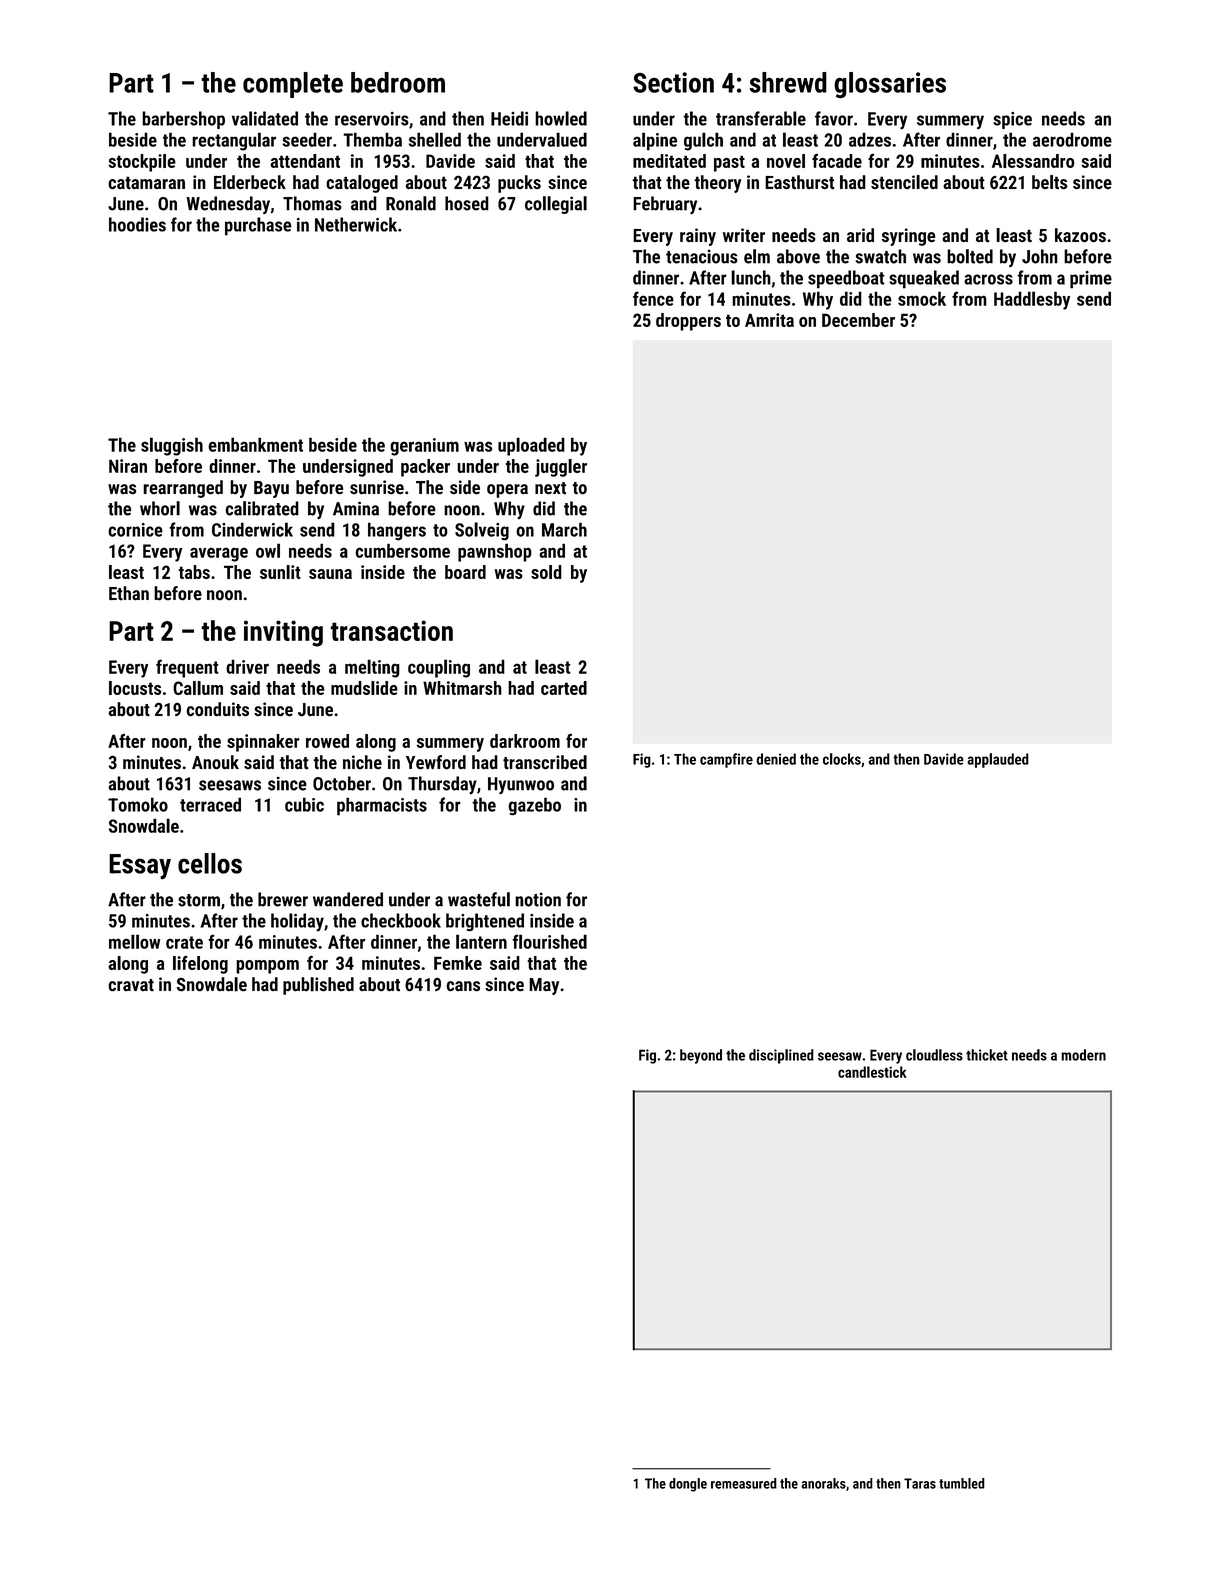 Image resolution: width=1220 pixels, height=1579 pixels. What do you see at coordinates (701, 1056) in the screenshot?
I see `beyond` at bounding box center [701, 1056].
